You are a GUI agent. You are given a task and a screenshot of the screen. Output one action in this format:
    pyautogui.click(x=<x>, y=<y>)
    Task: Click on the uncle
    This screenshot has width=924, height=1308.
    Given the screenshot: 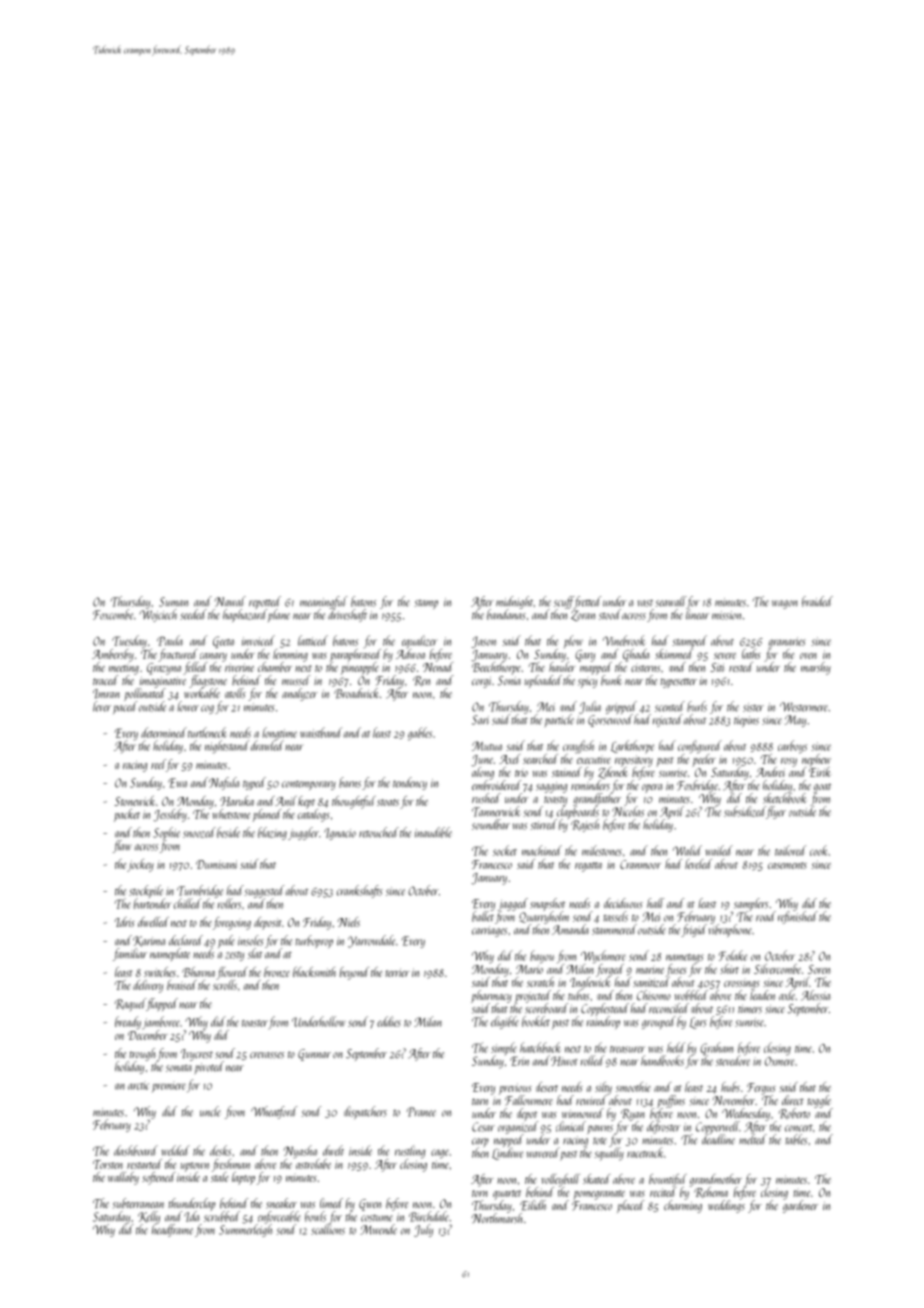 What is the action you would take?
    pyautogui.click(x=210, y=1111)
